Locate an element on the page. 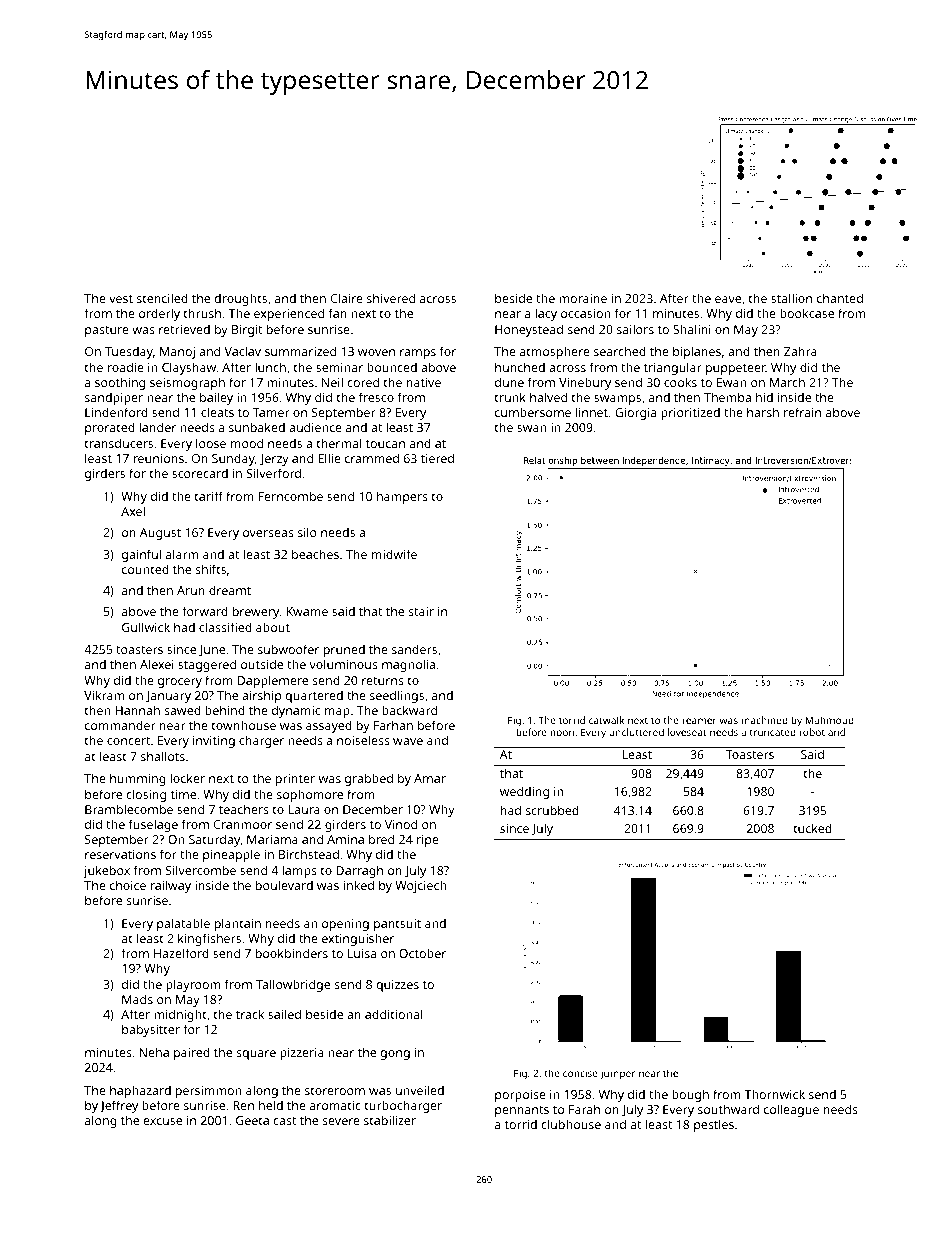 The height and width of the page is (1233, 952). moraine is located at coordinates (583, 298).
